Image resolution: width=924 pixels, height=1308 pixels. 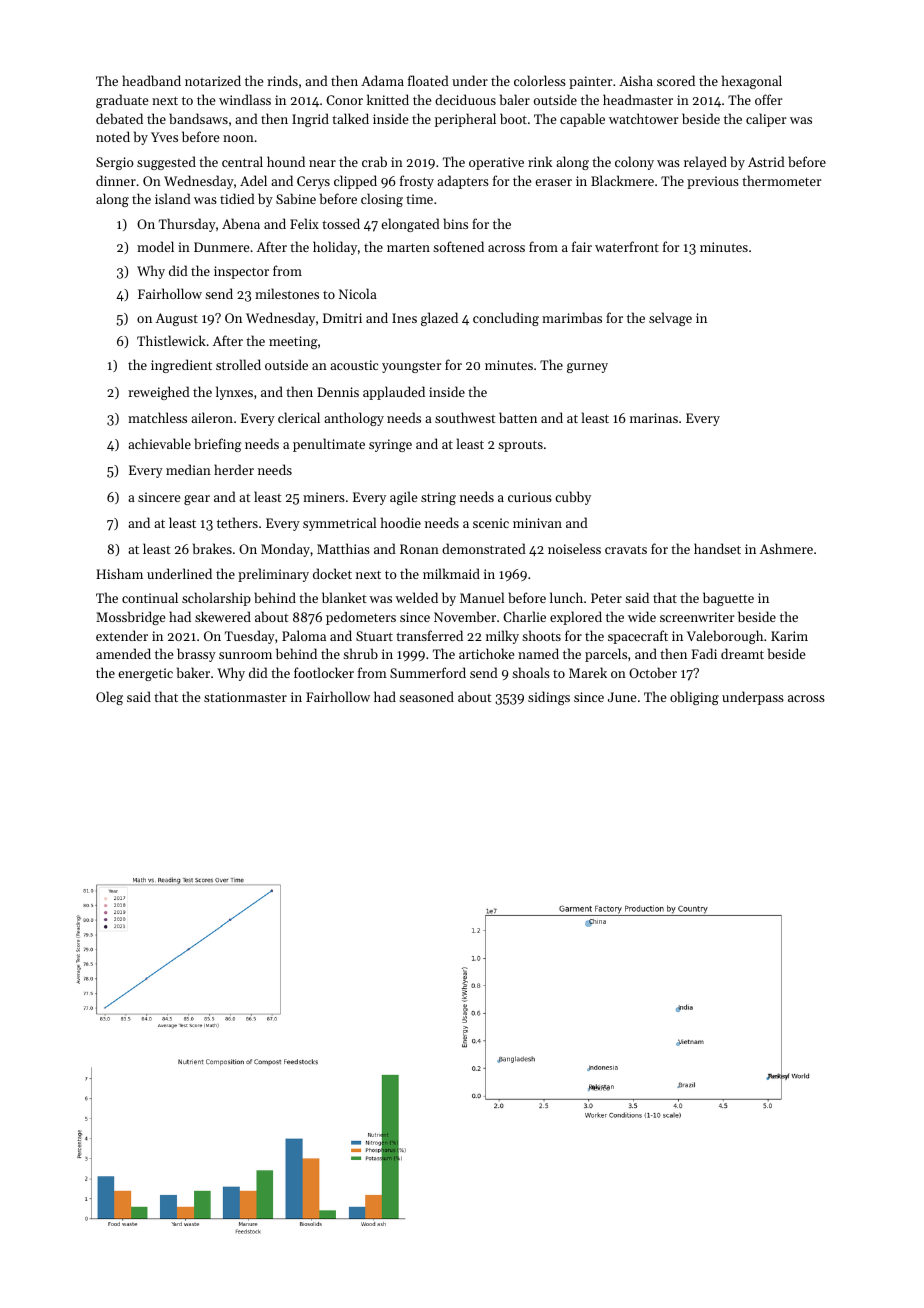 I want to click on sprouts, so click(x=520, y=446).
